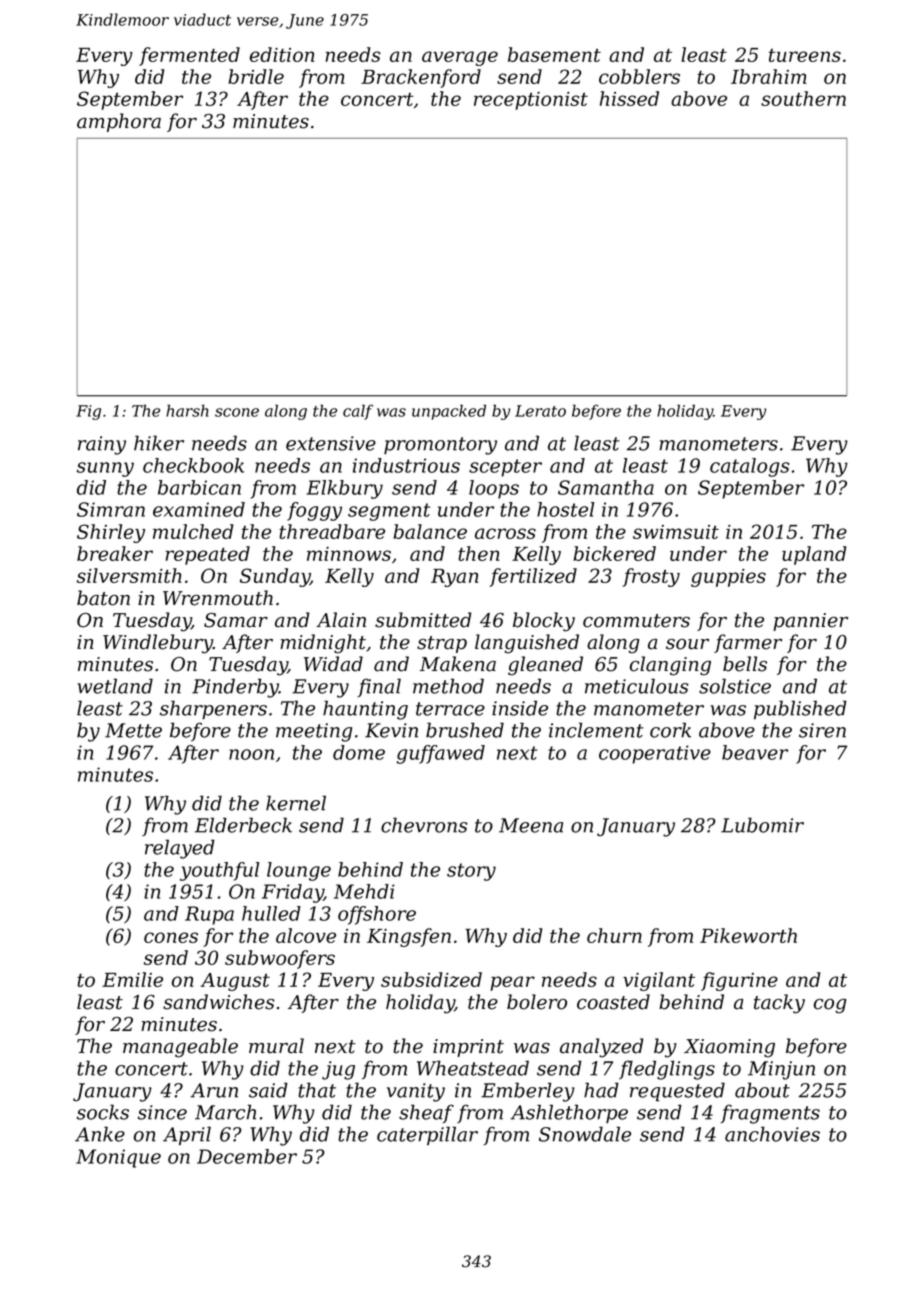  I want to click on Samar, so click(236, 620).
